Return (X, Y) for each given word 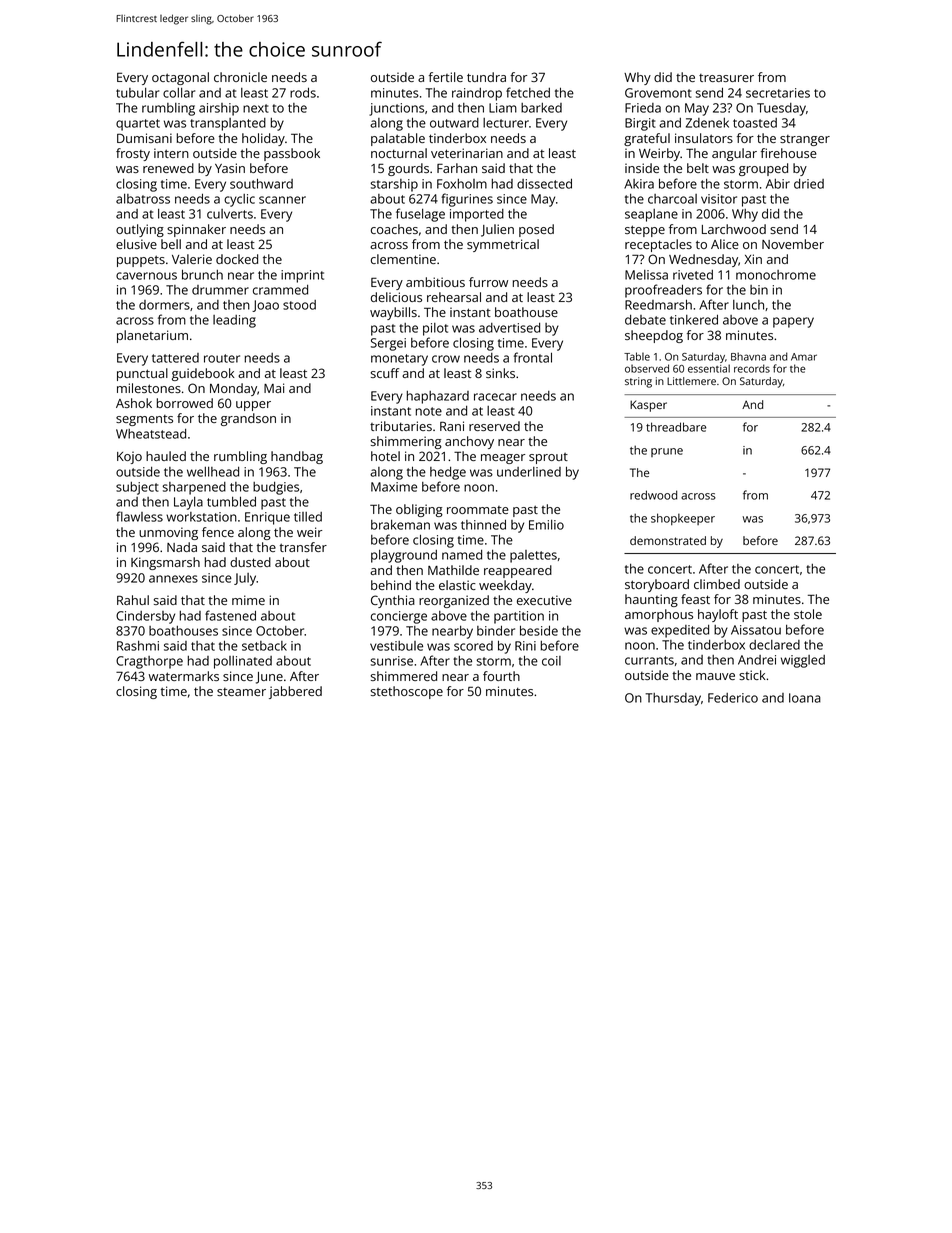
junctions (396, 109)
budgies (276, 488)
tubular (137, 93)
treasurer (726, 78)
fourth (501, 676)
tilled (308, 517)
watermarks (184, 676)
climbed (717, 584)
